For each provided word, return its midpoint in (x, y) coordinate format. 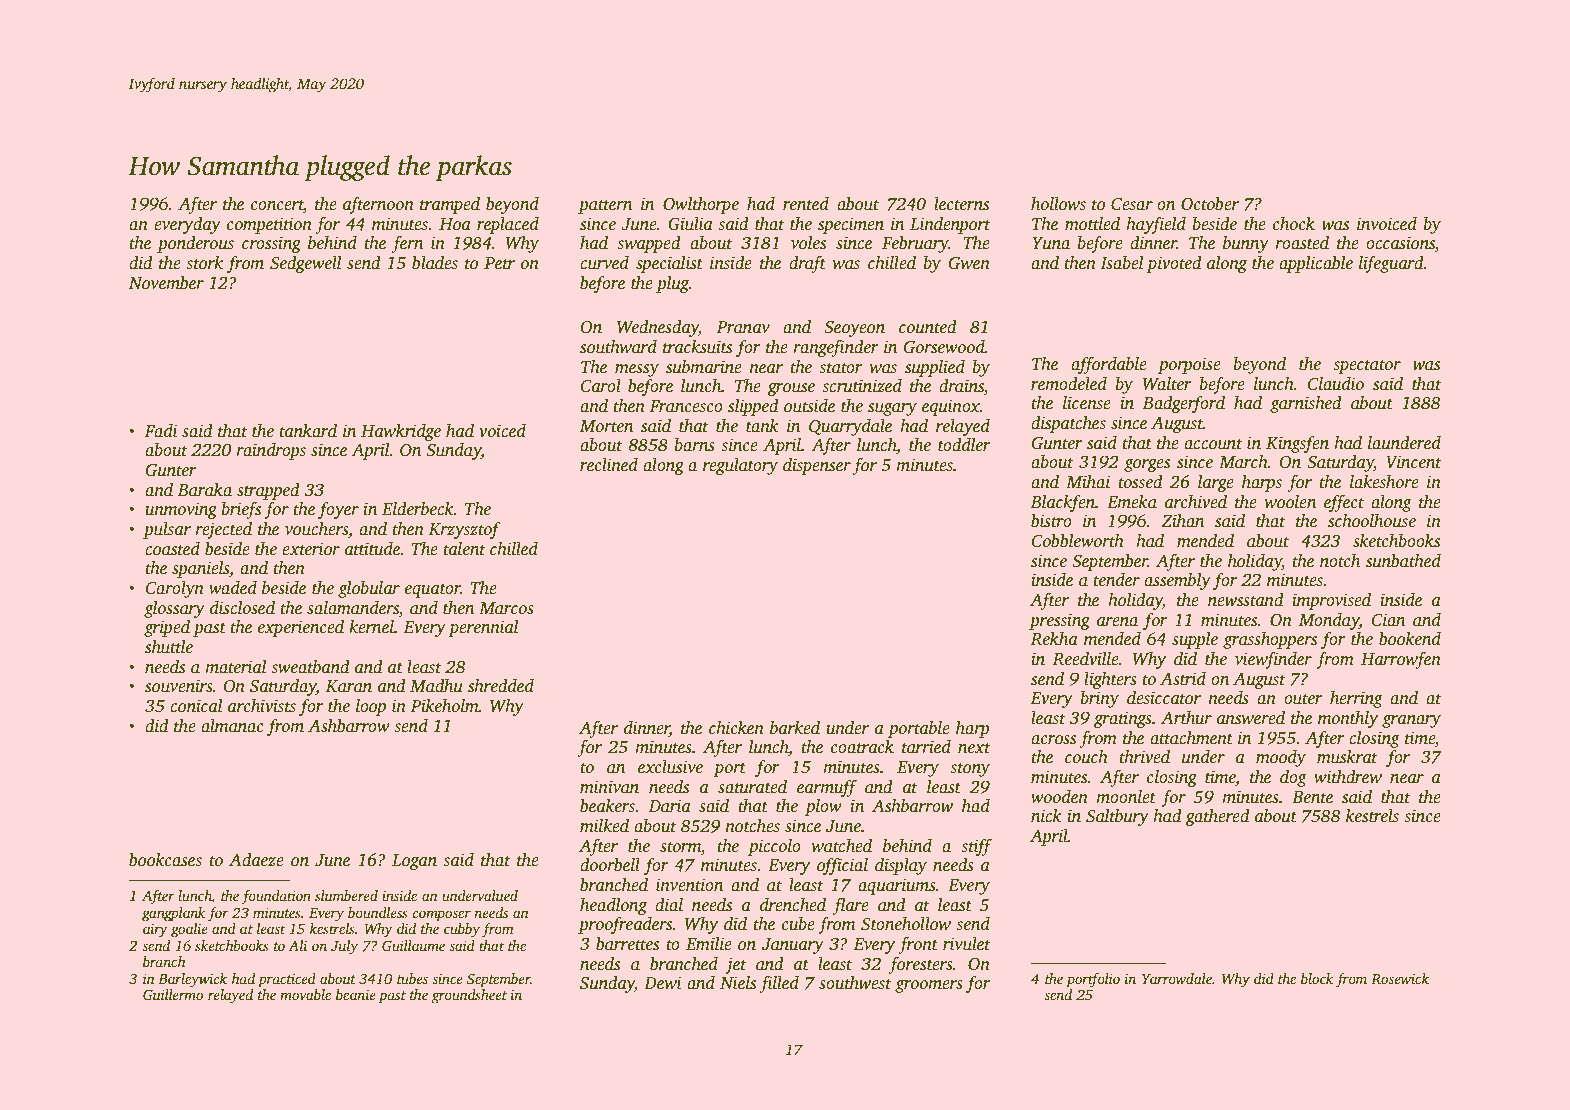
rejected (223, 530)
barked (795, 728)
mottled (1092, 224)
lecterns (961, 204)
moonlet (1126, 797)
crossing (271, 244)
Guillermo (173, 994)
